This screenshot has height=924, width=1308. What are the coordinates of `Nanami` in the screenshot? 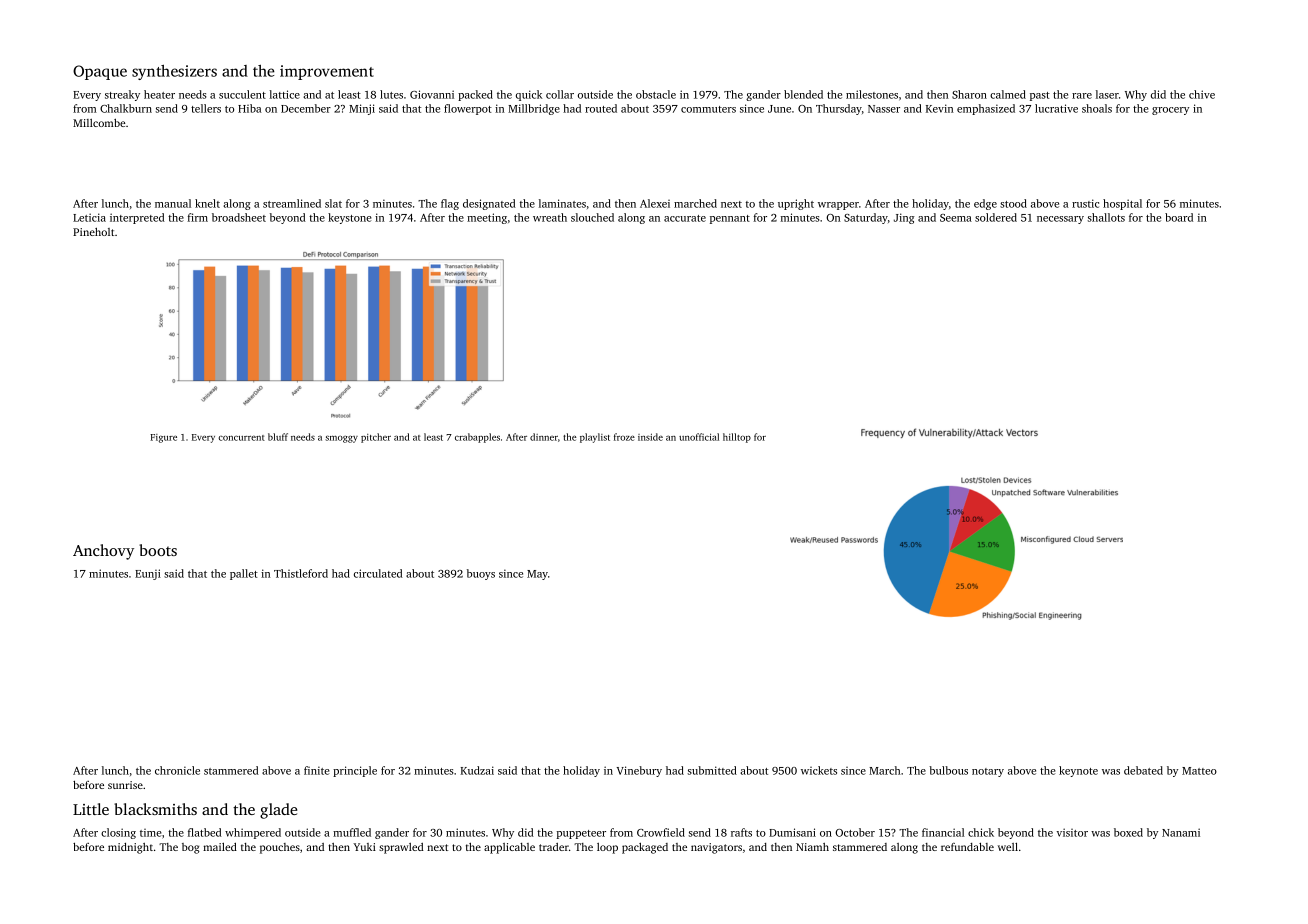 It's located at (1181, 832).
